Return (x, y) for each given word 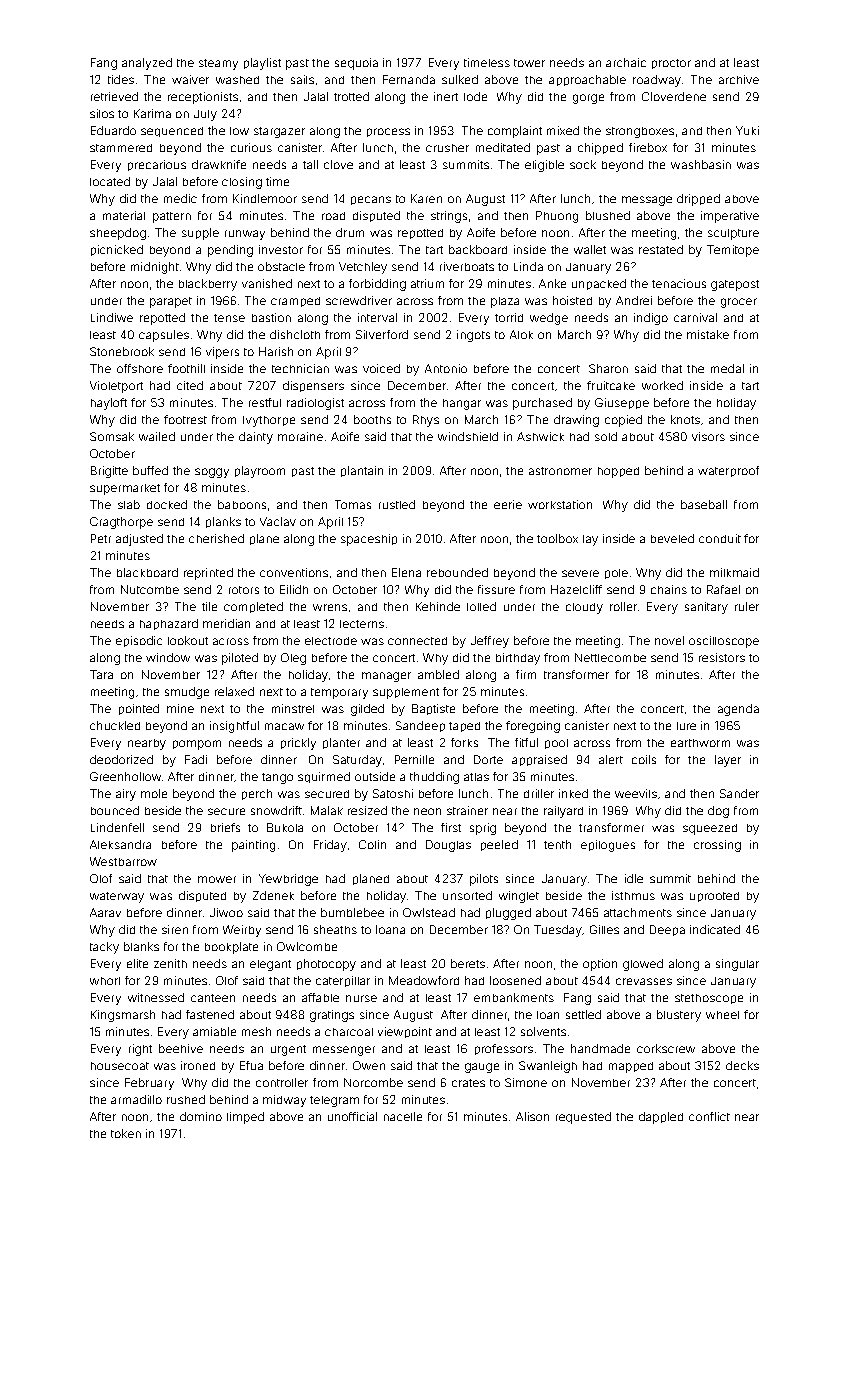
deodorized (121, 759)
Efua (251, 1065)
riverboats (467, 266)
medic (180, 198)
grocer (739, 303)
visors (708, 436)
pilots (484, 880)
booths (372, 419)
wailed (157, 436)
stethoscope (709, 999)
